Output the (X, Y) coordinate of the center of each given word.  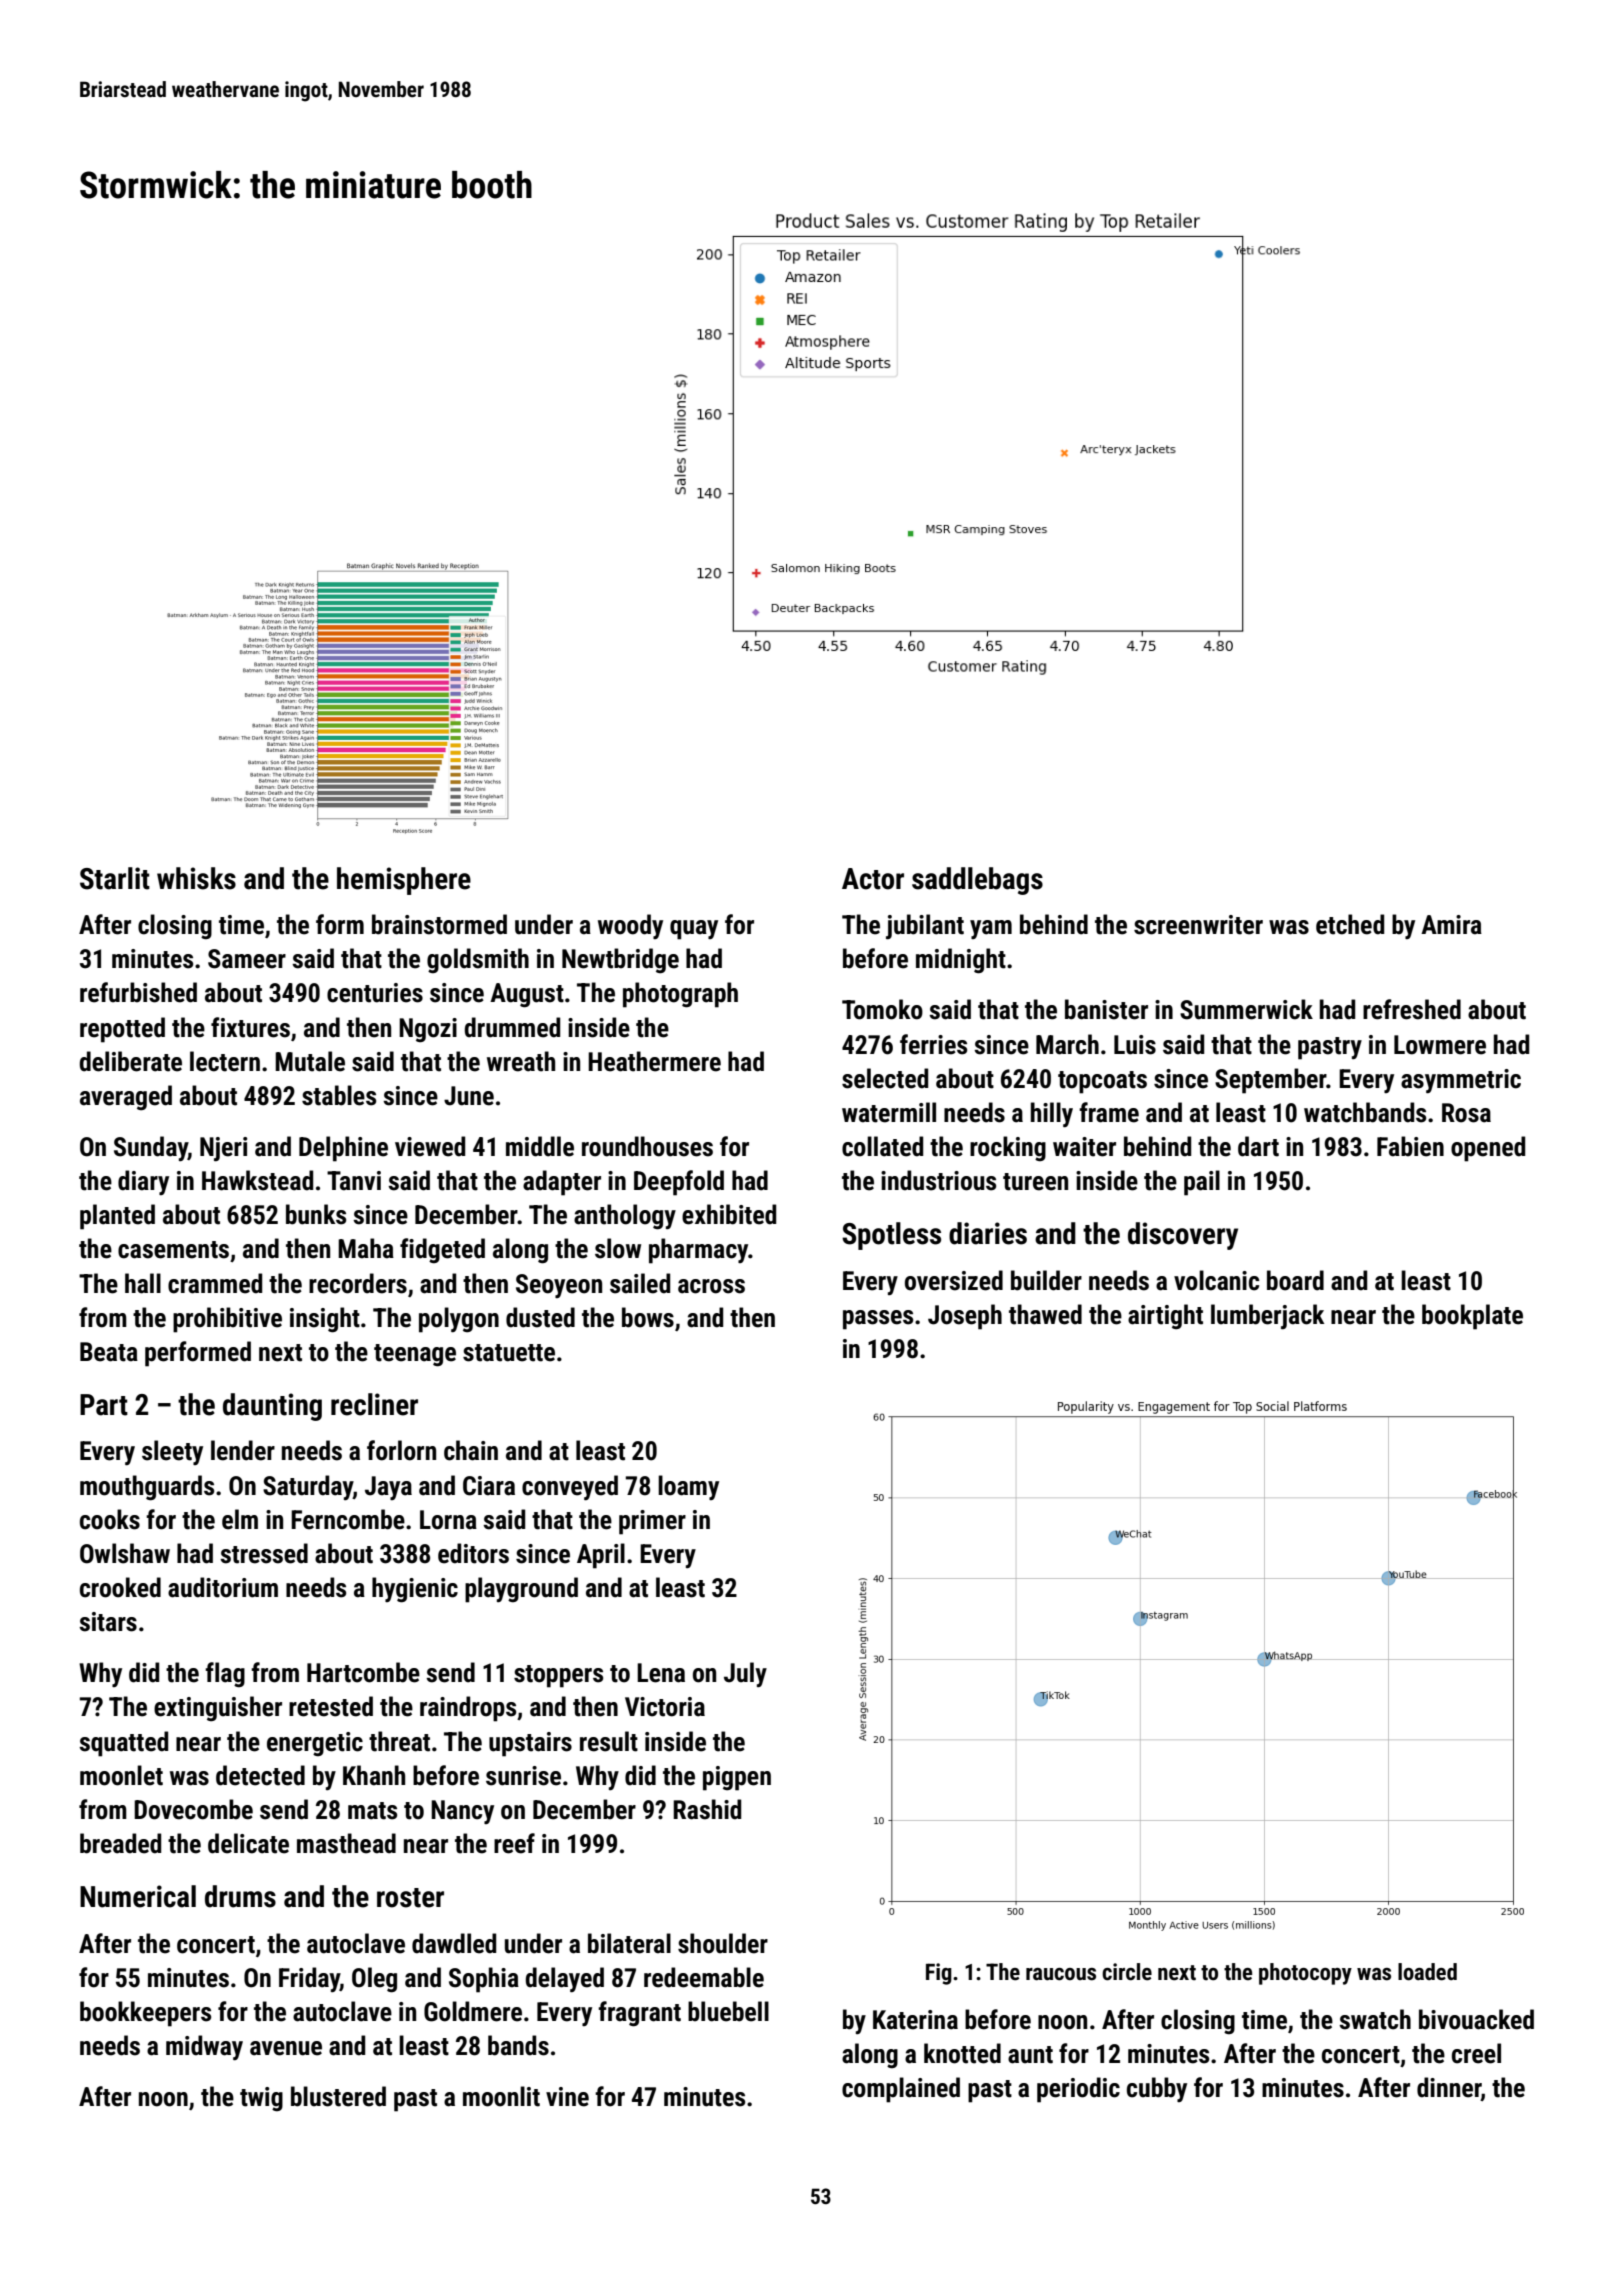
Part (104, 1405)
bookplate (1472, 1317)
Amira (1451, 925)
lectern (225, 1061)
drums (240, 1896)
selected (885, 1078)
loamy (688, 1487)
